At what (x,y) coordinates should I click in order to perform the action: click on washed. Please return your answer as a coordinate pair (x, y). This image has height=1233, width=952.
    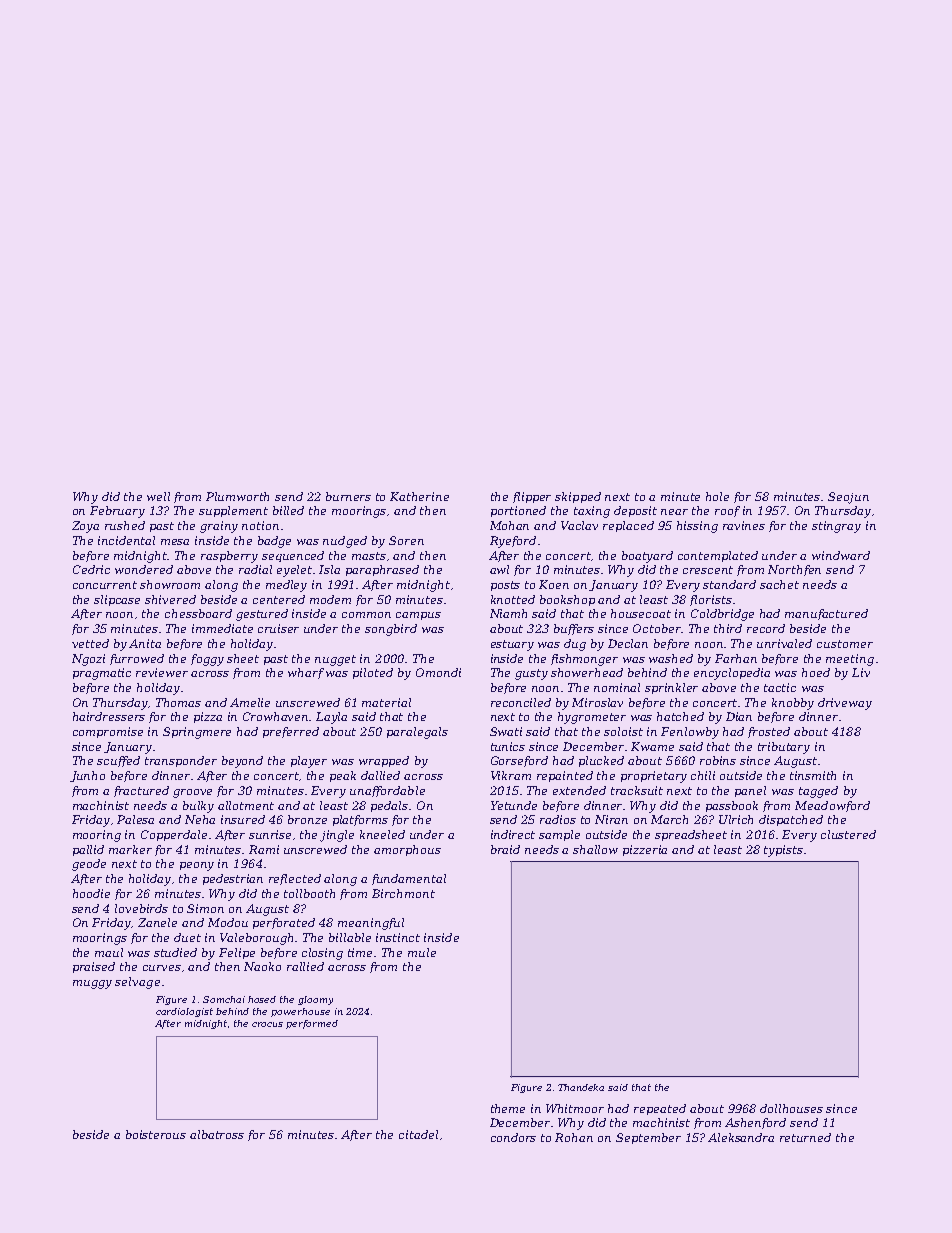
    Looking at the image, I should click on (671, 658).
